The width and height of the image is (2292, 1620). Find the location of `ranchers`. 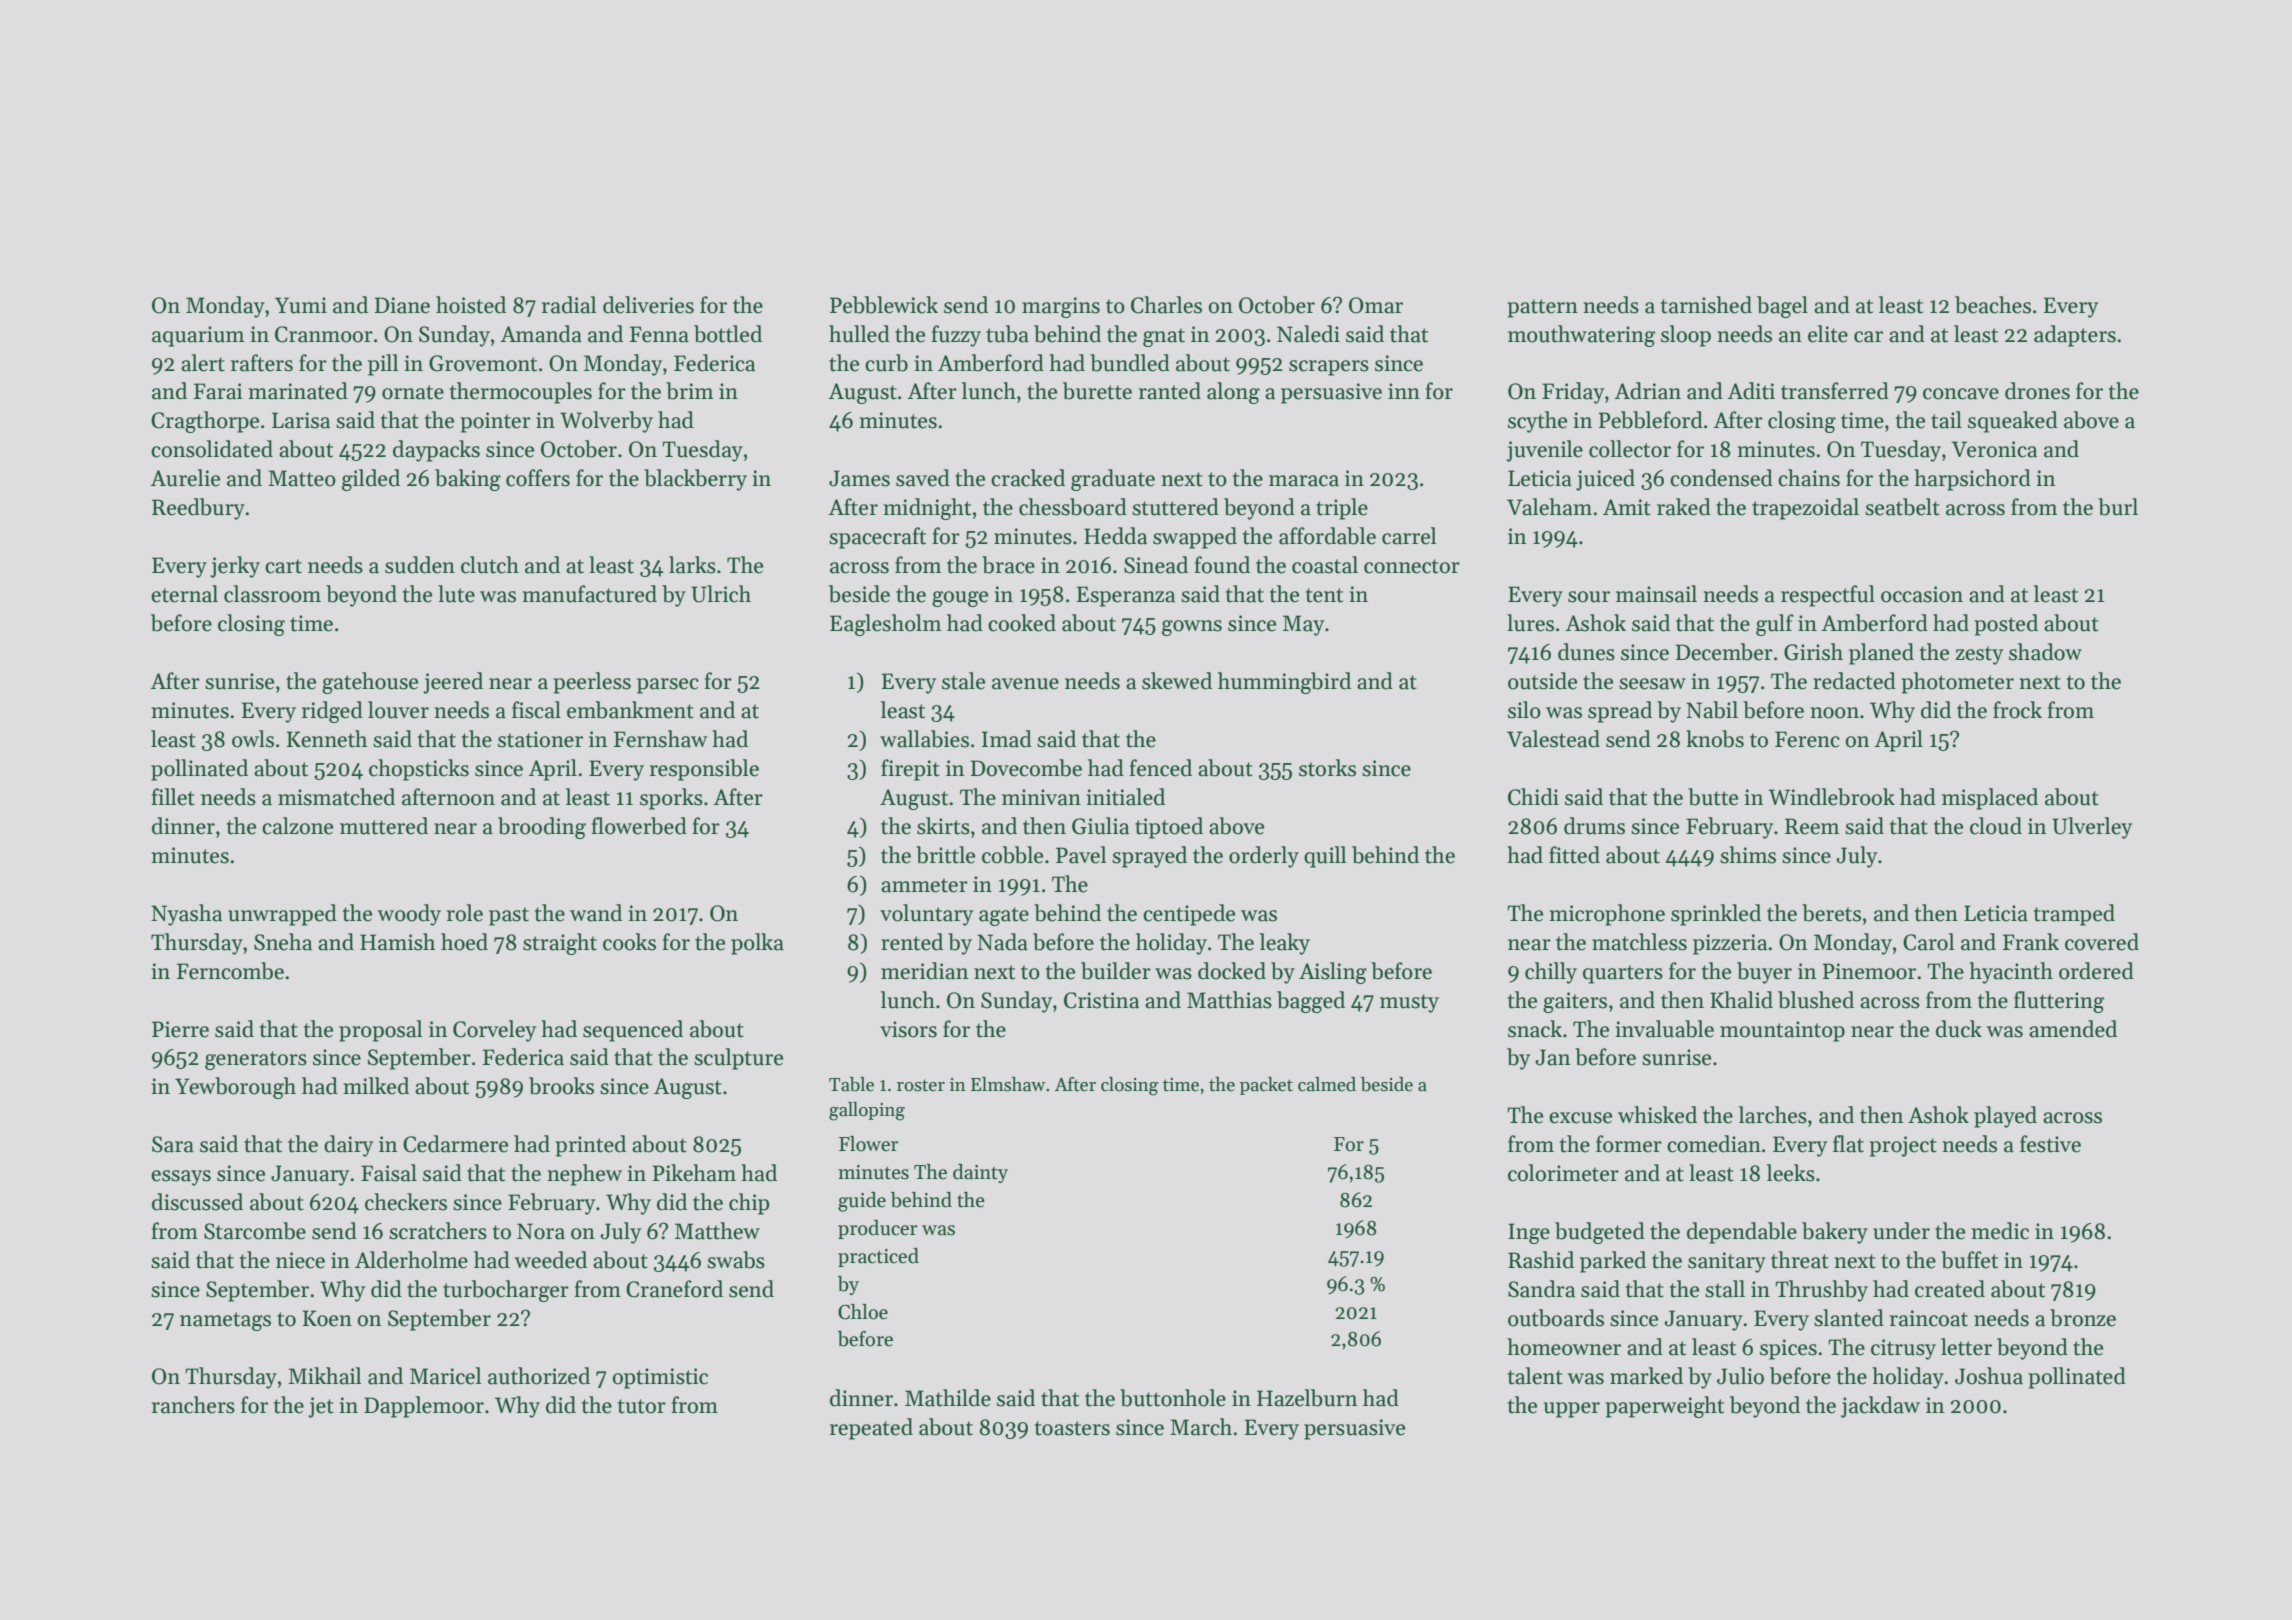

ranchers is located at coordinates (193, 1405).
